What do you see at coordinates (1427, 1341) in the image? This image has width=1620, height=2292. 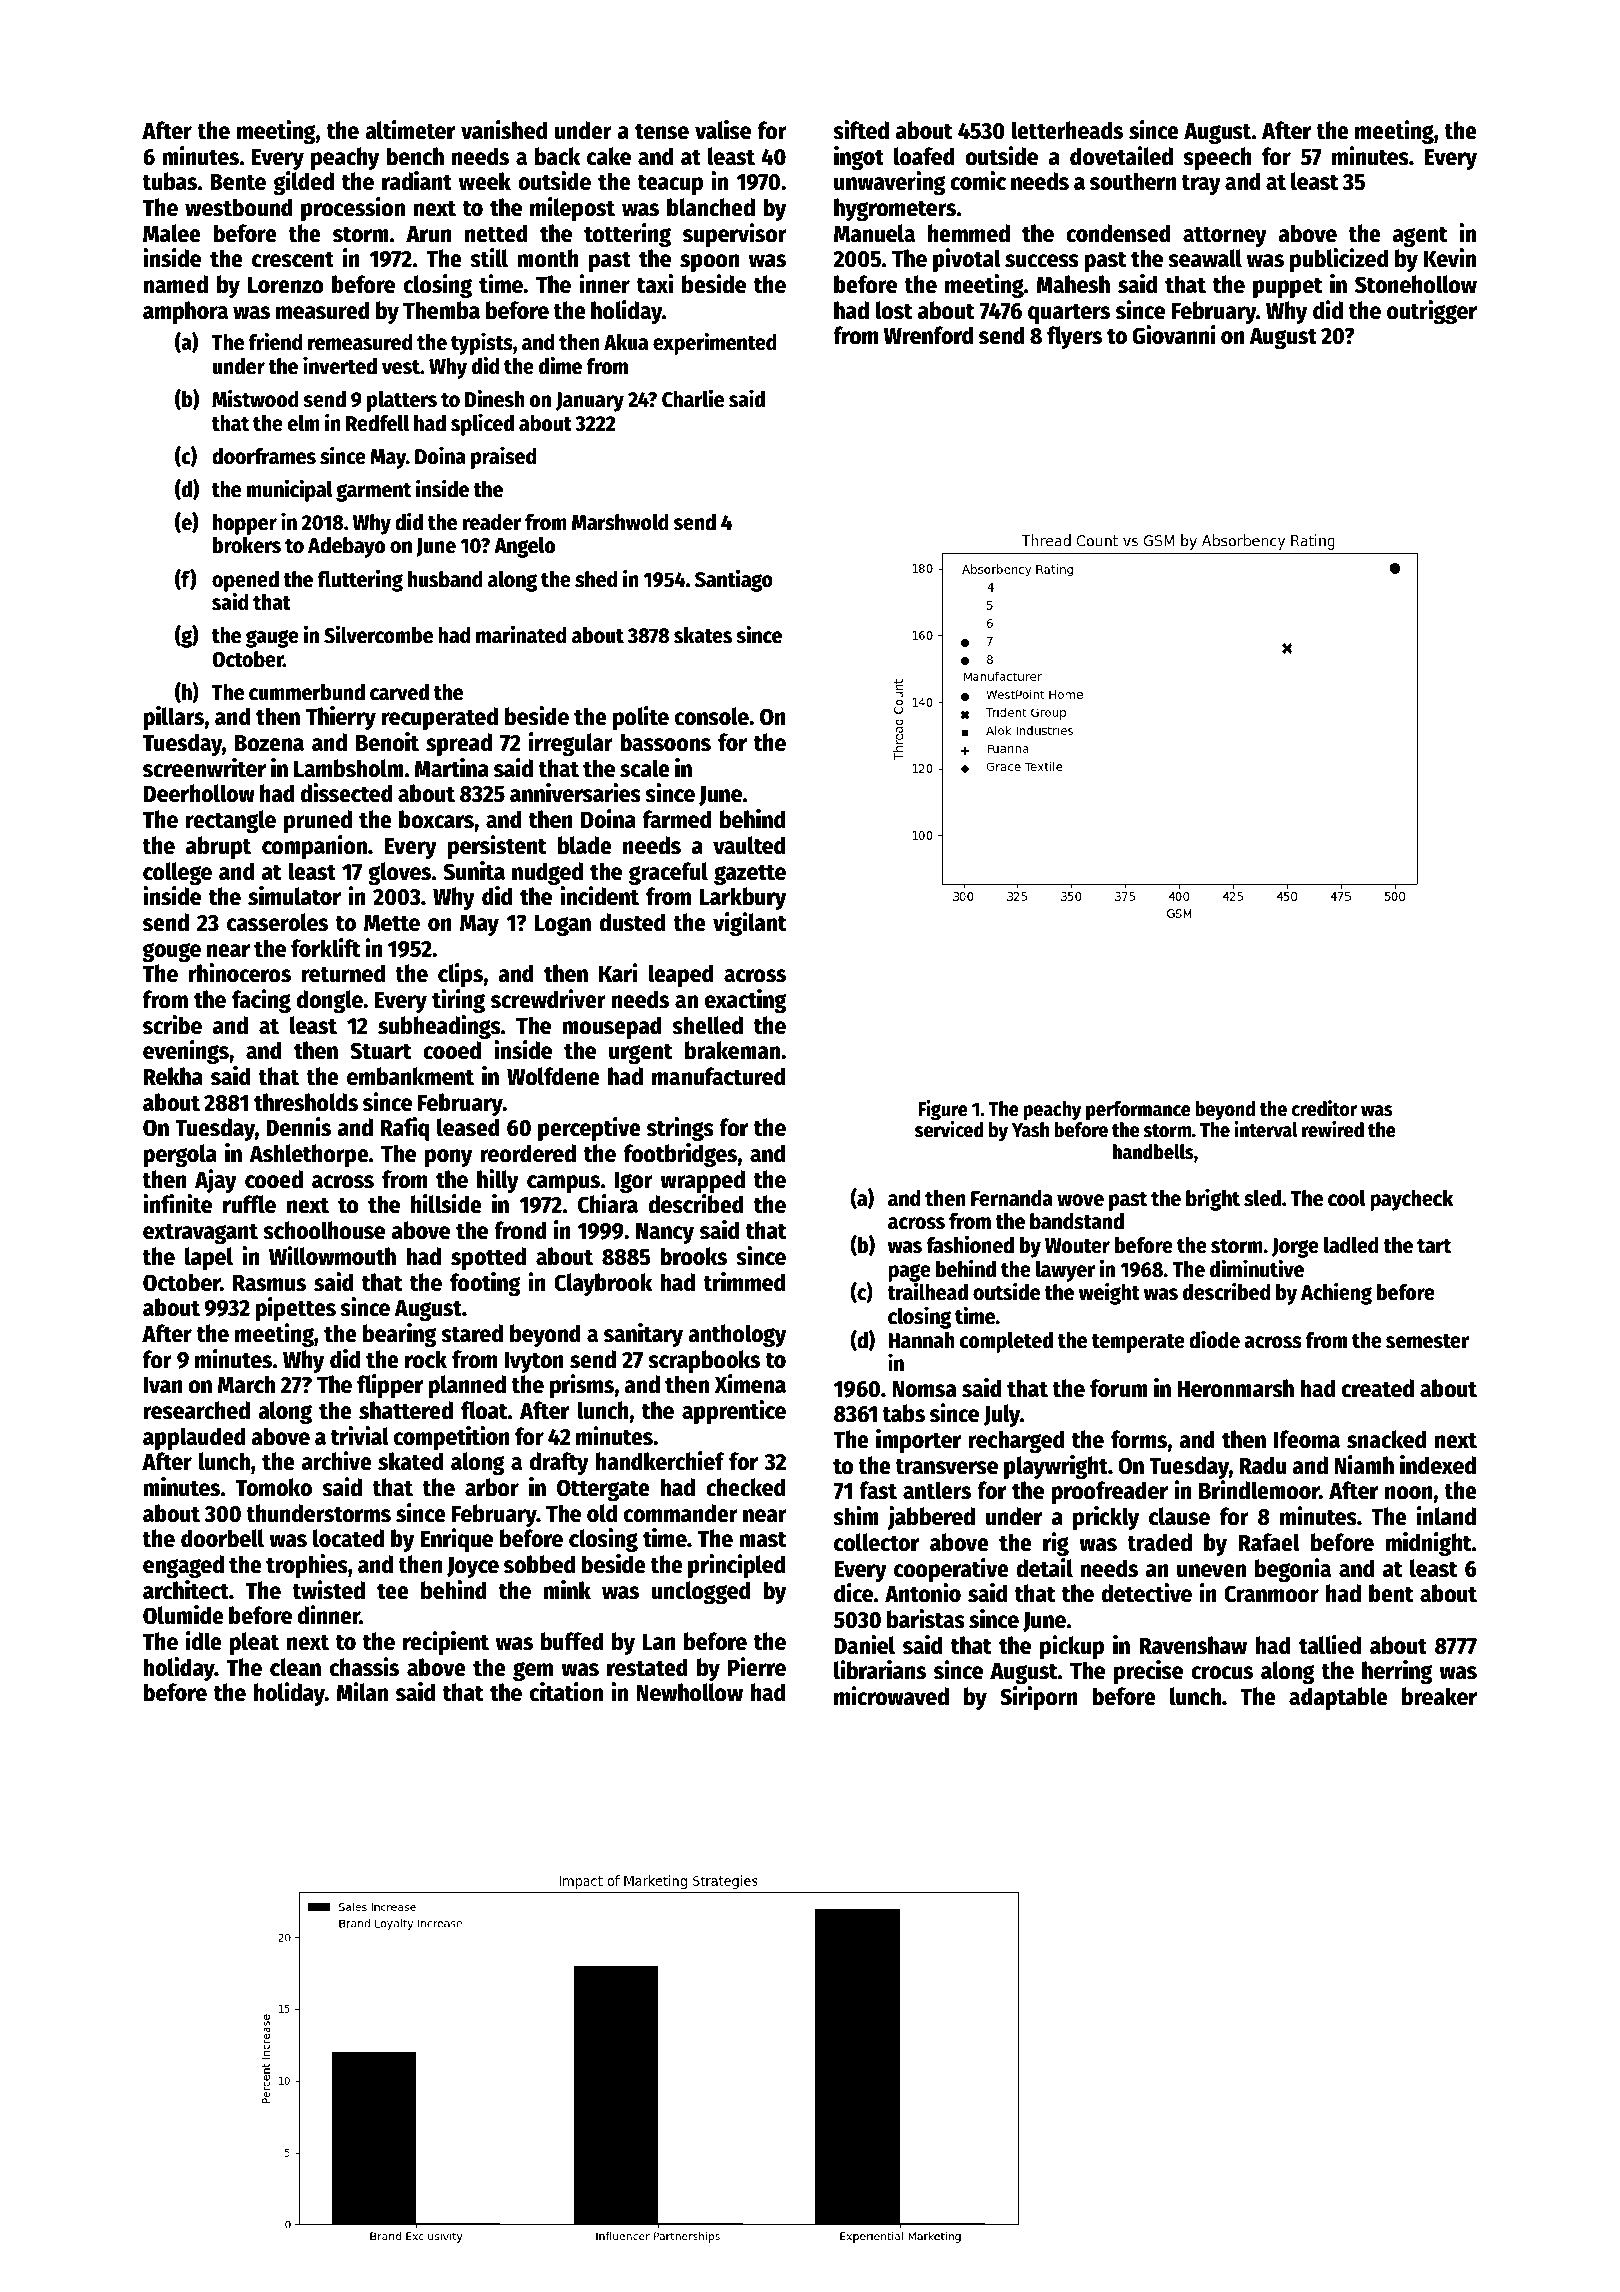 I see `semester` at bounding box center [1427, 1341].
